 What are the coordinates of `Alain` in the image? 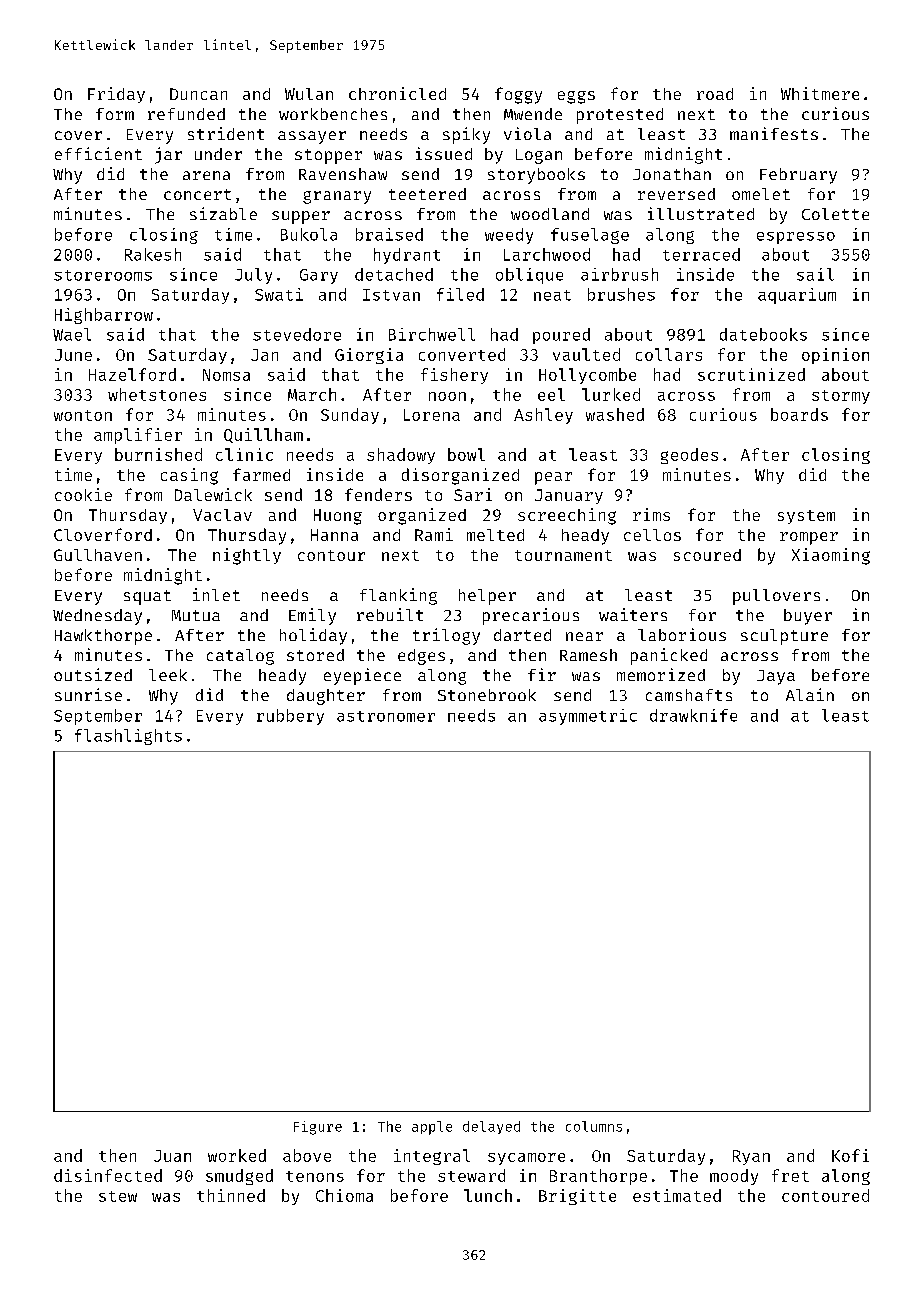 It's located at (810, 694).
